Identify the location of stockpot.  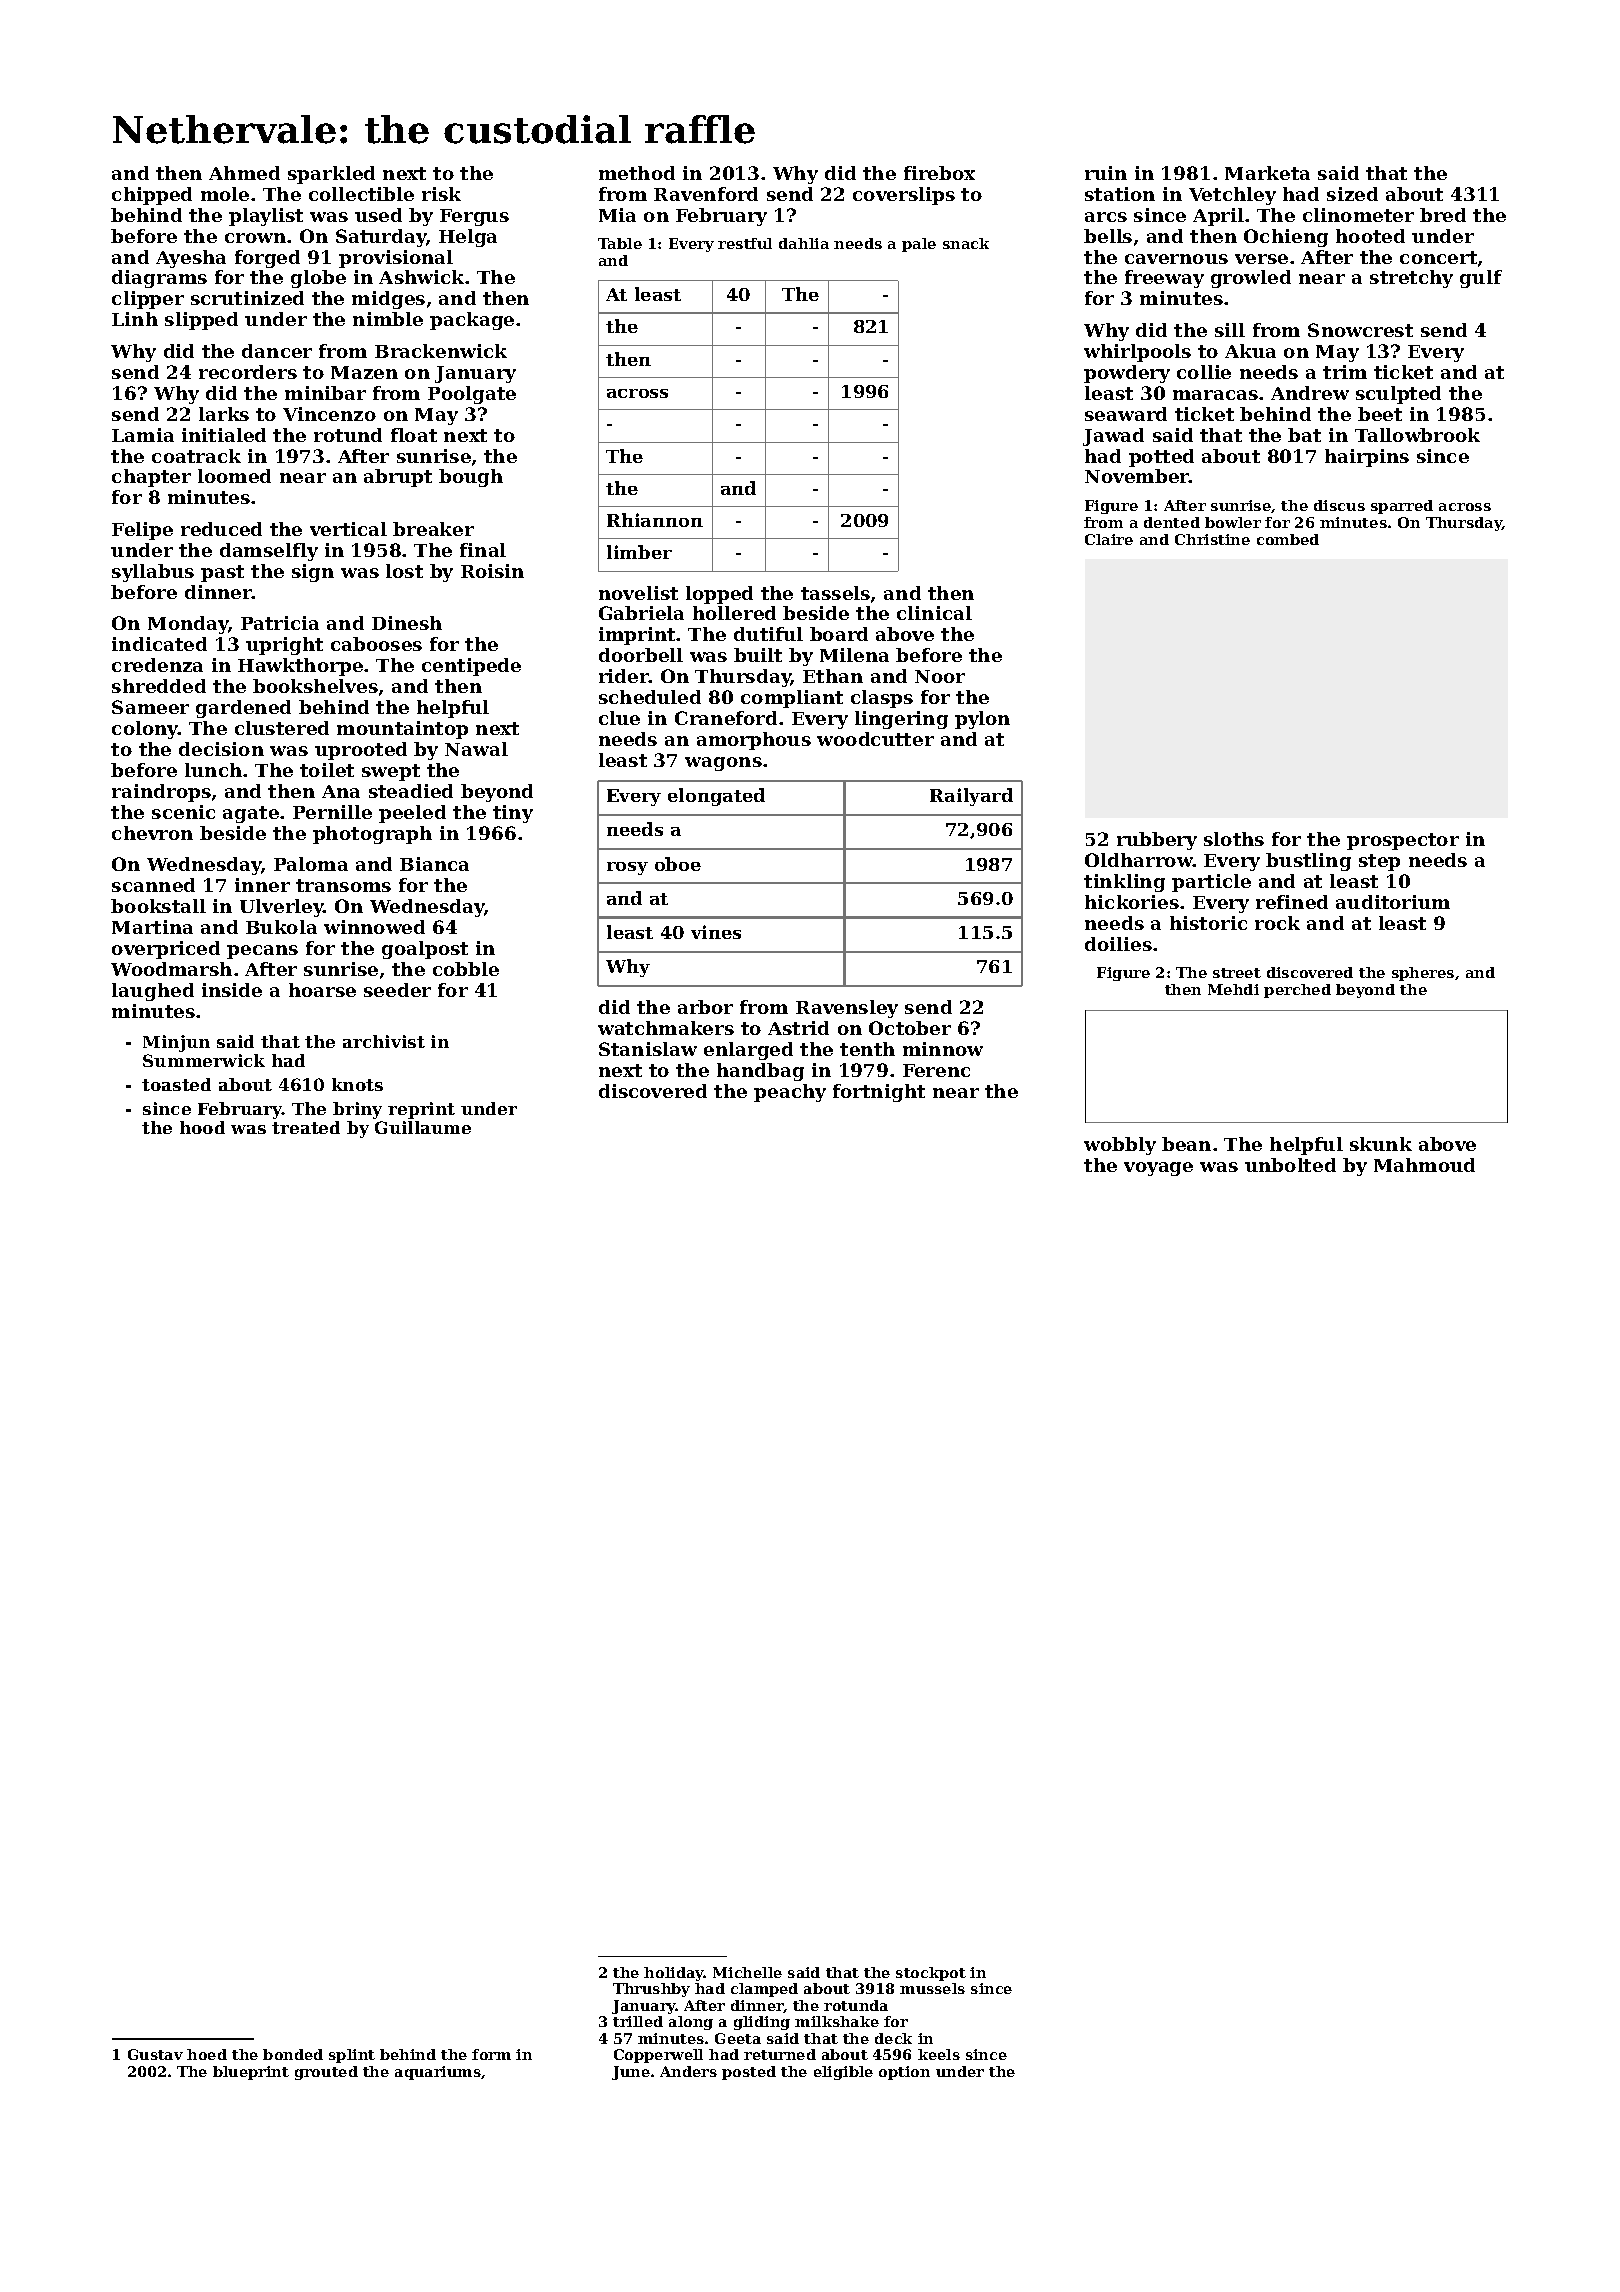
(931, 1974).
